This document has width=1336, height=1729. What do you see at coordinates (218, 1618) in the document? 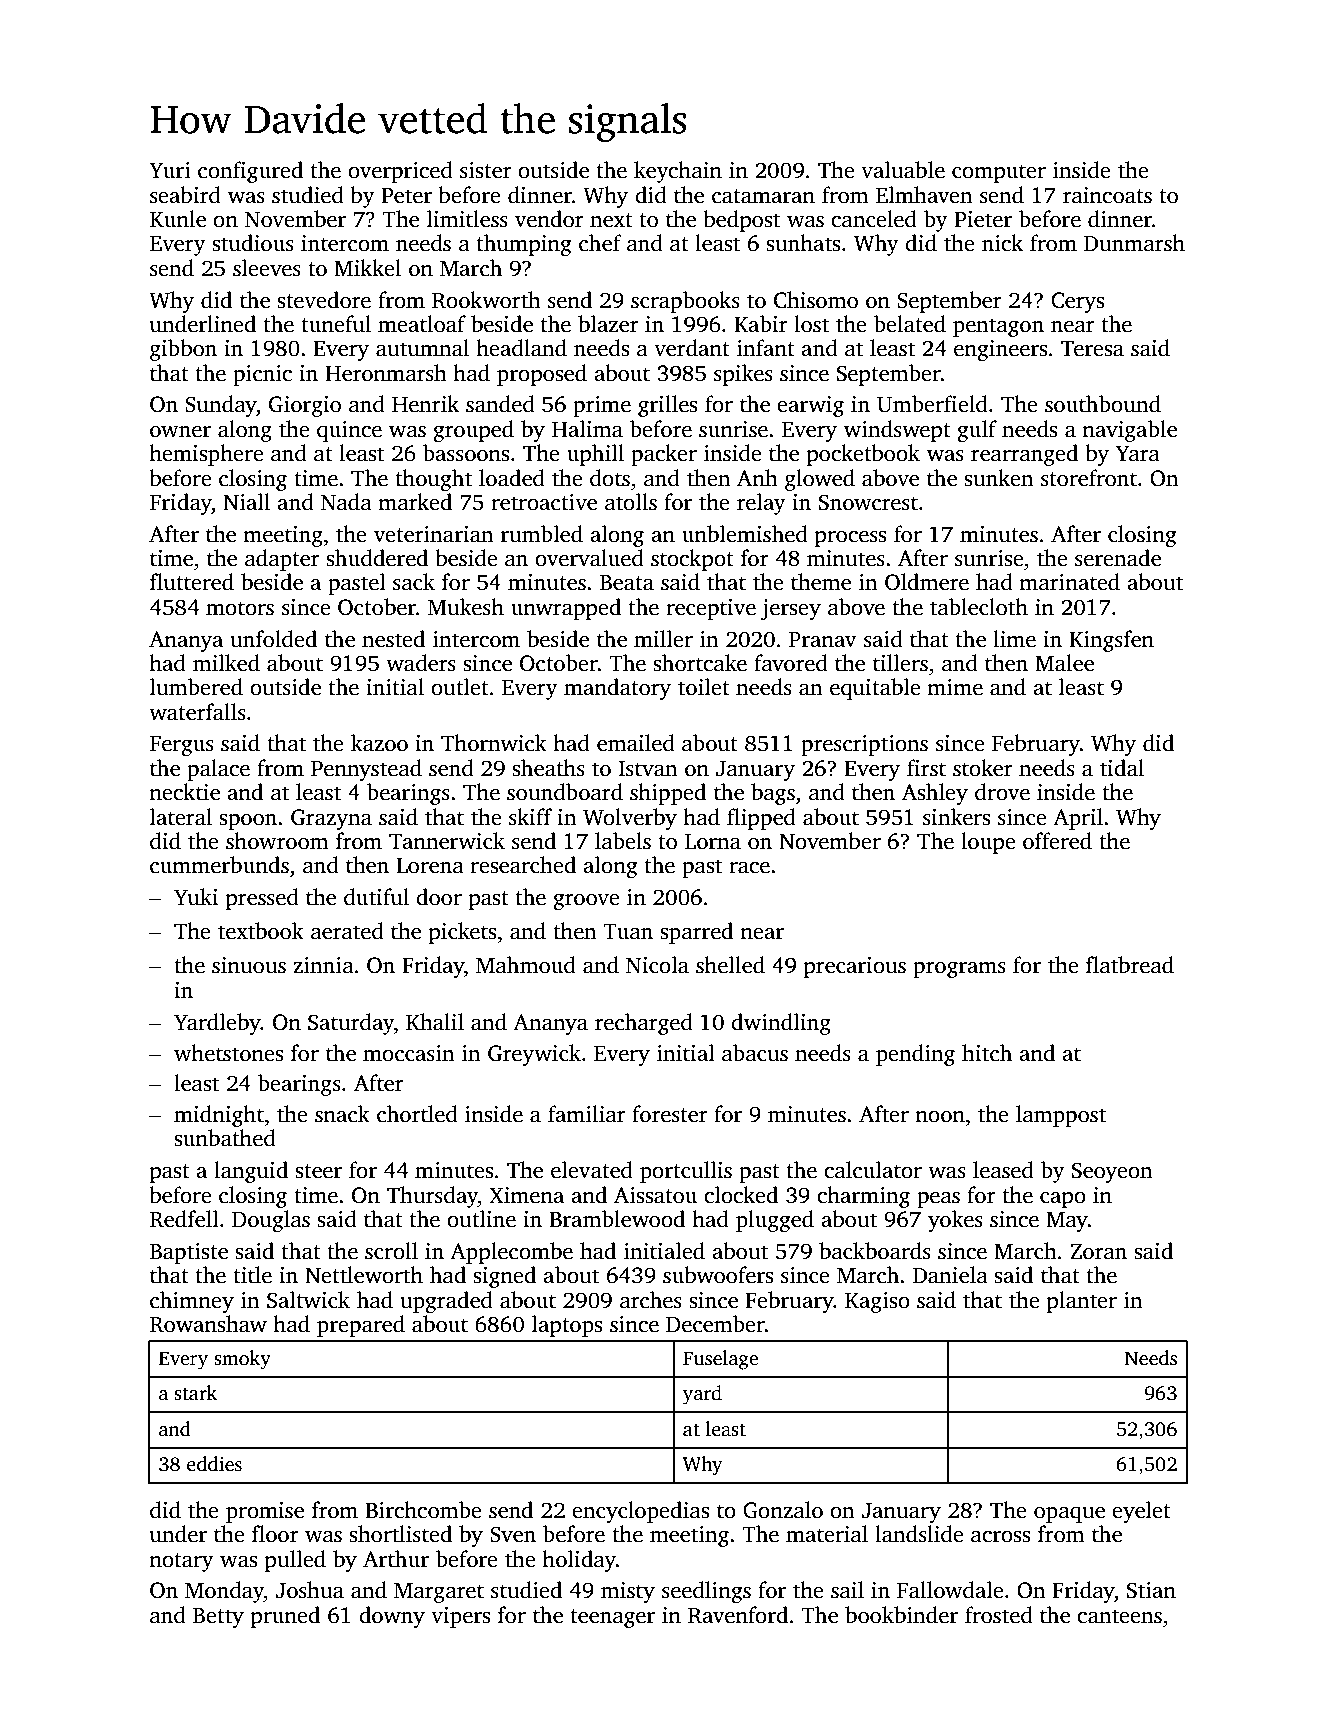
I see `Betty` at bounding box center [218, 1618].
